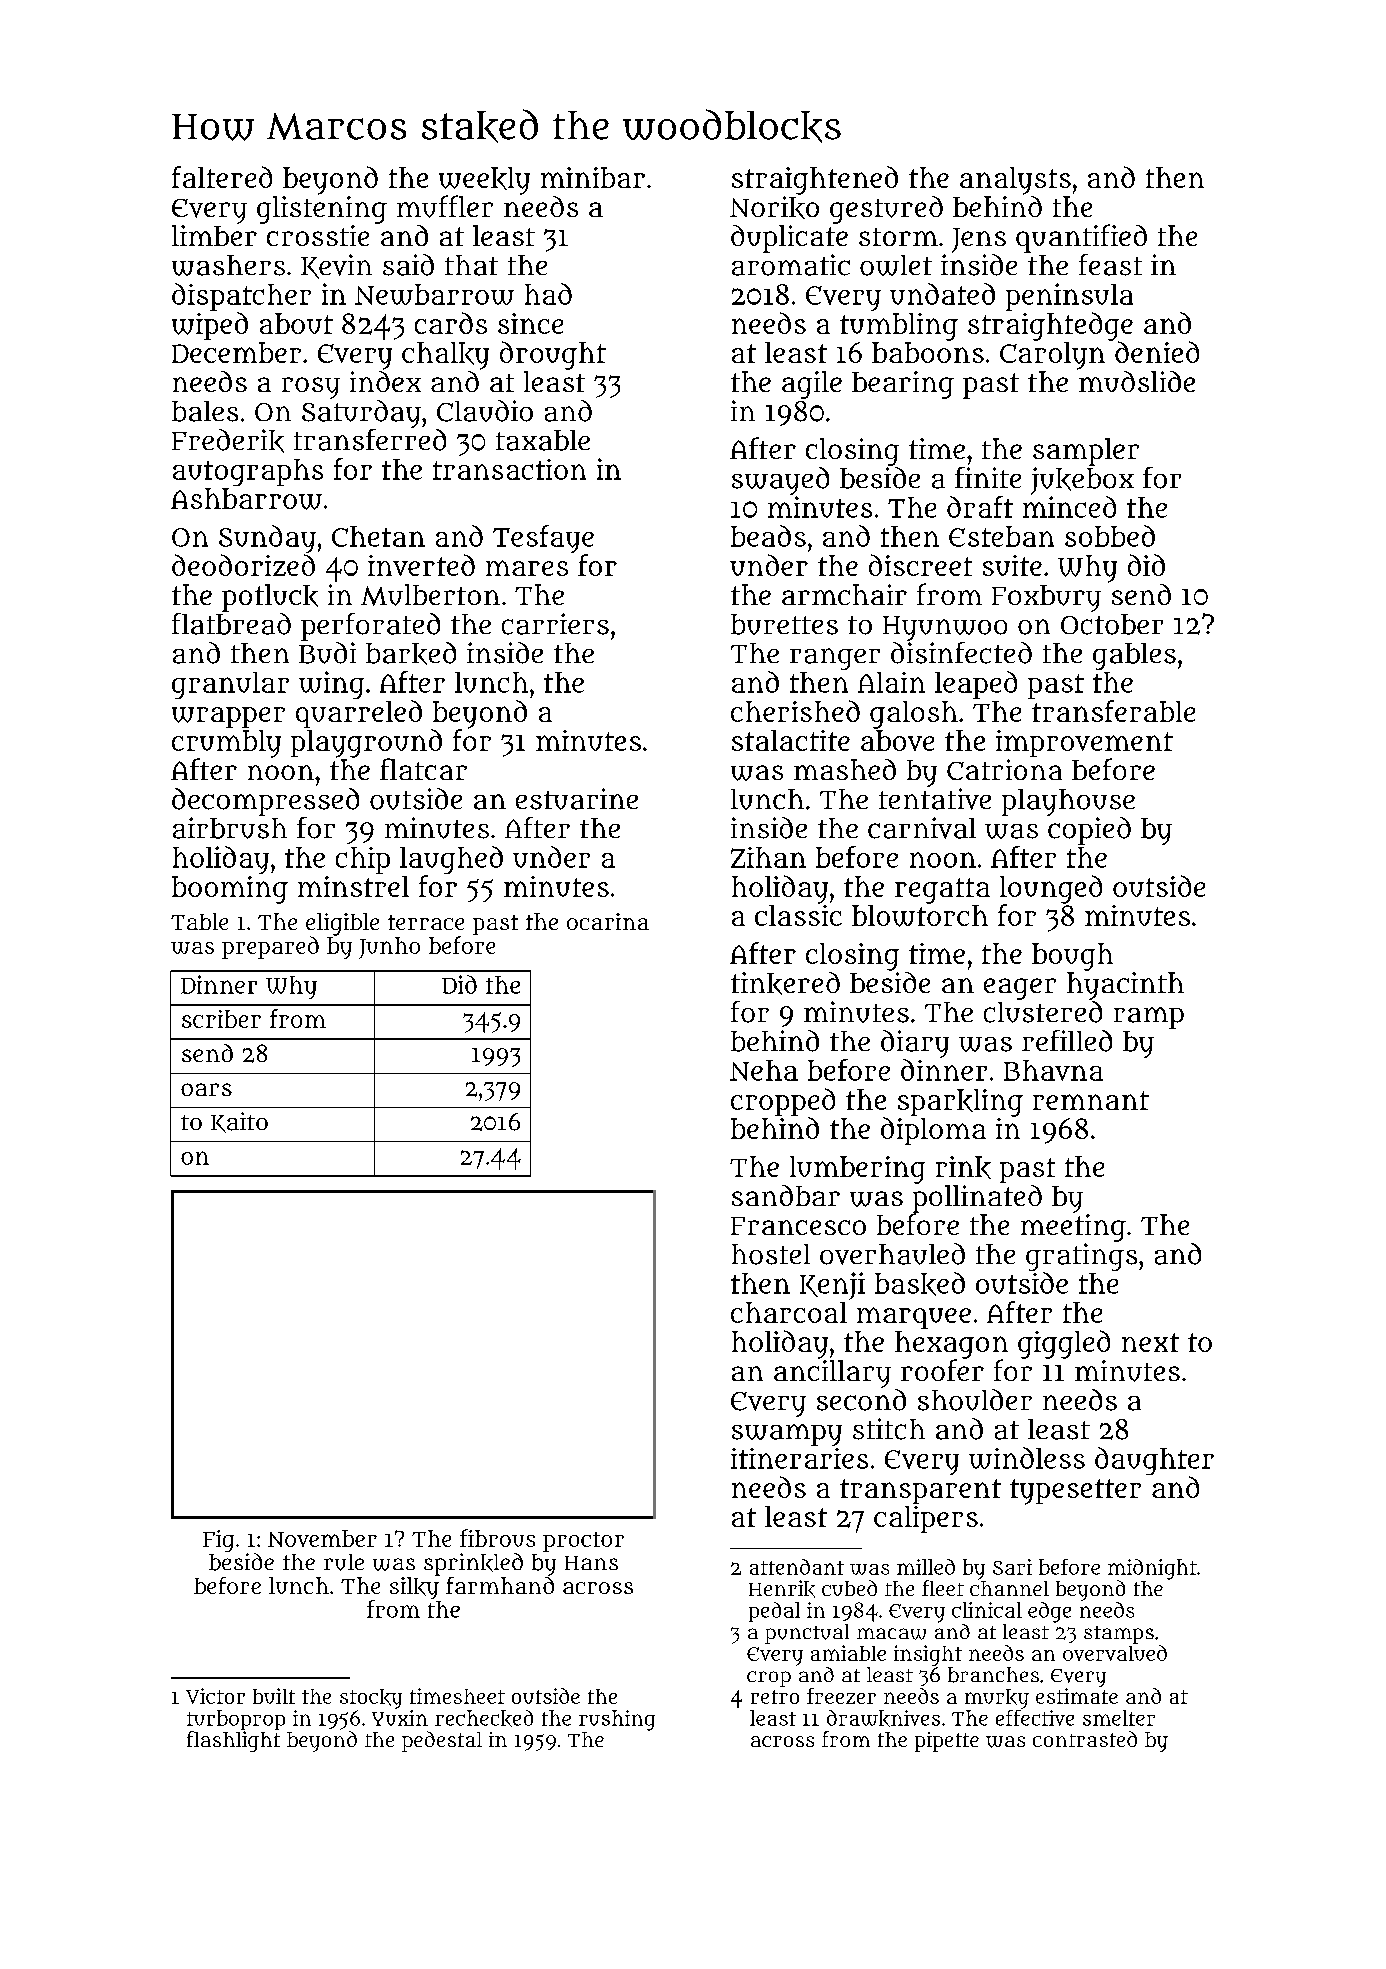 The image size is (1386, 1969). What do you see at coordinates (221, 1019) in the document?
I see `scriber` at bounding box center [221, 1019].
